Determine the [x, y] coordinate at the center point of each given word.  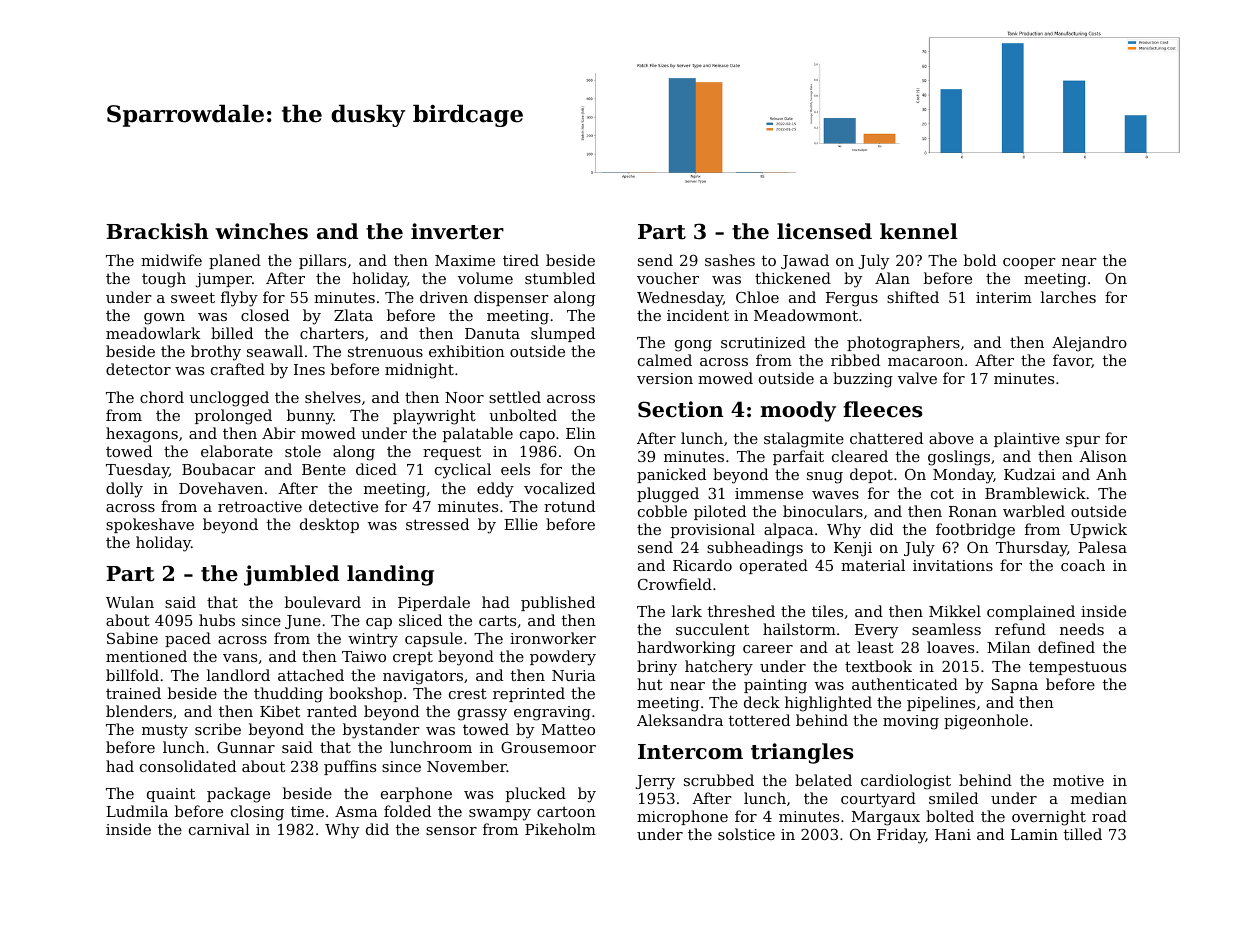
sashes [730, 260]
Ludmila [137, 811]
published [558, 603]
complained [1031, 612]
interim [1004, 297]
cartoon [566, 812]
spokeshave [150, 525]
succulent [712, 629]
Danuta [492, 333]
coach [1083, 565]
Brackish [157, 231]
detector [138, 369]
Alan [892, 278]
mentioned [146, 656]
